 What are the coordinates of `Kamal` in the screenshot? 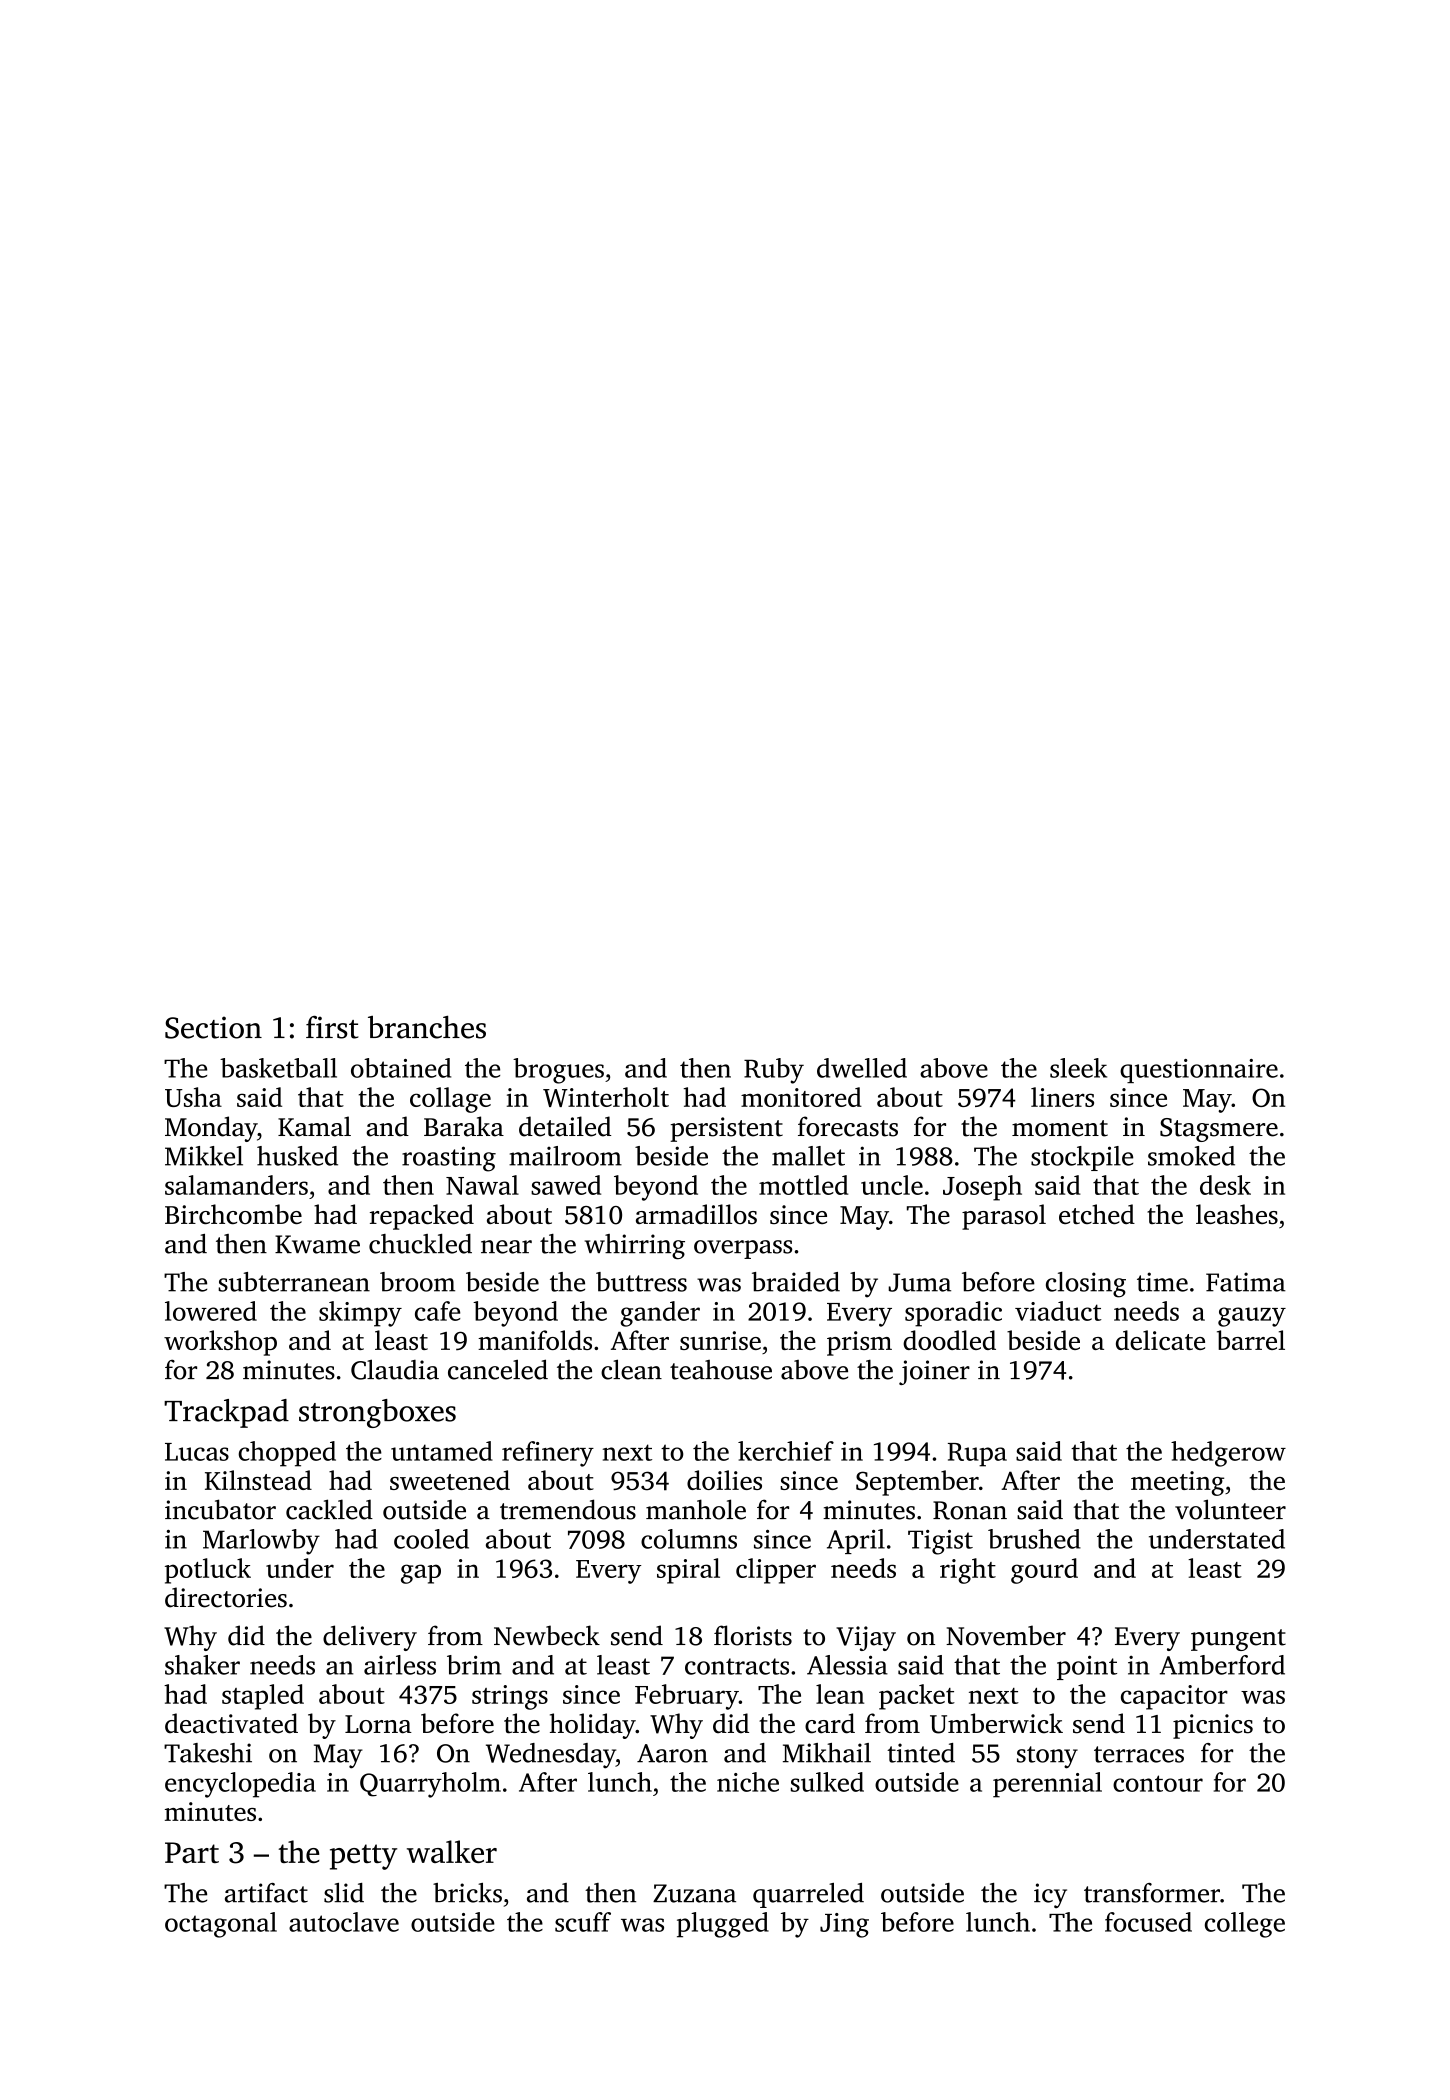 It's located at (314, 1126).
